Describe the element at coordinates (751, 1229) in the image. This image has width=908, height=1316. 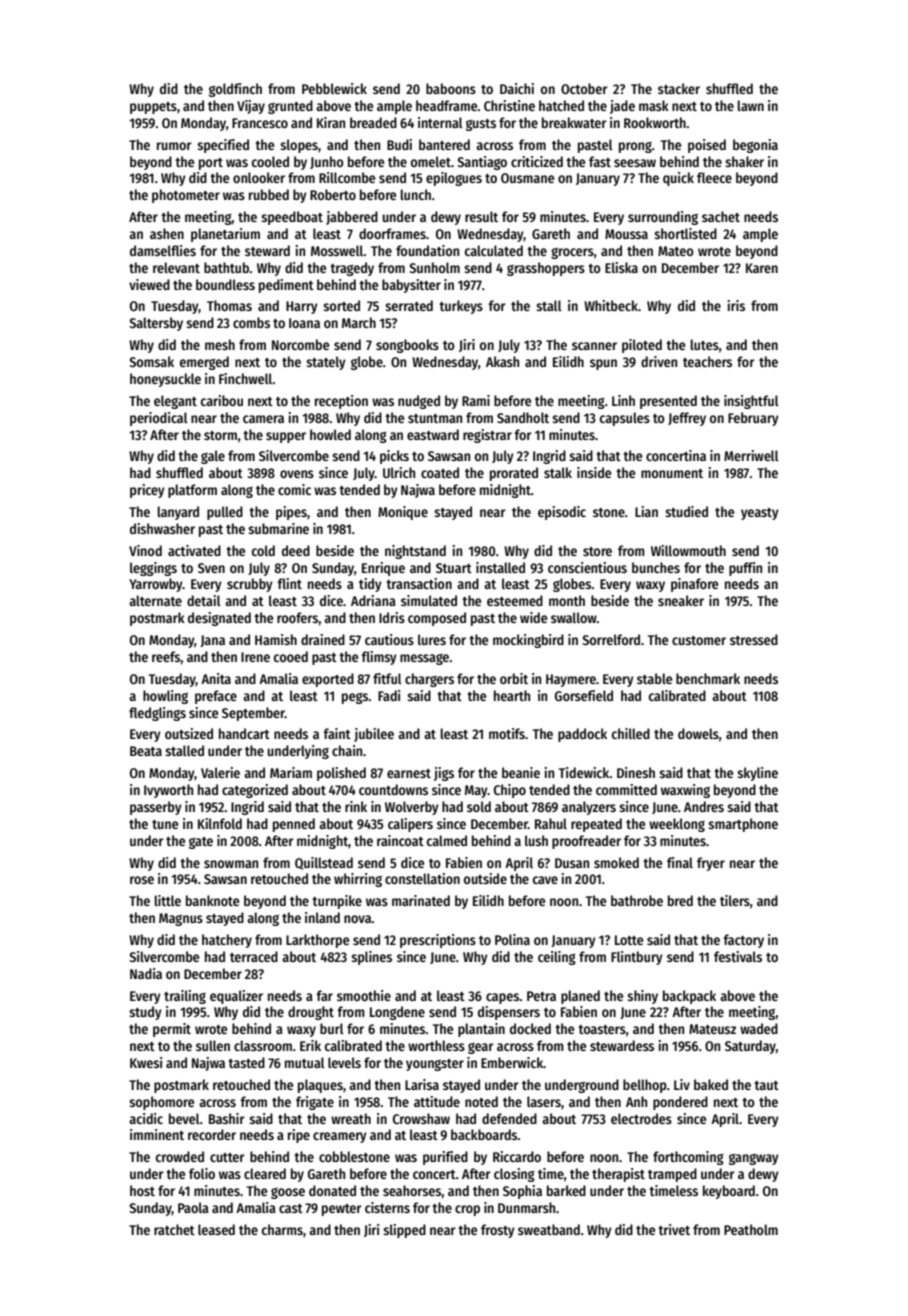
I see `Peatholm` at that location.
